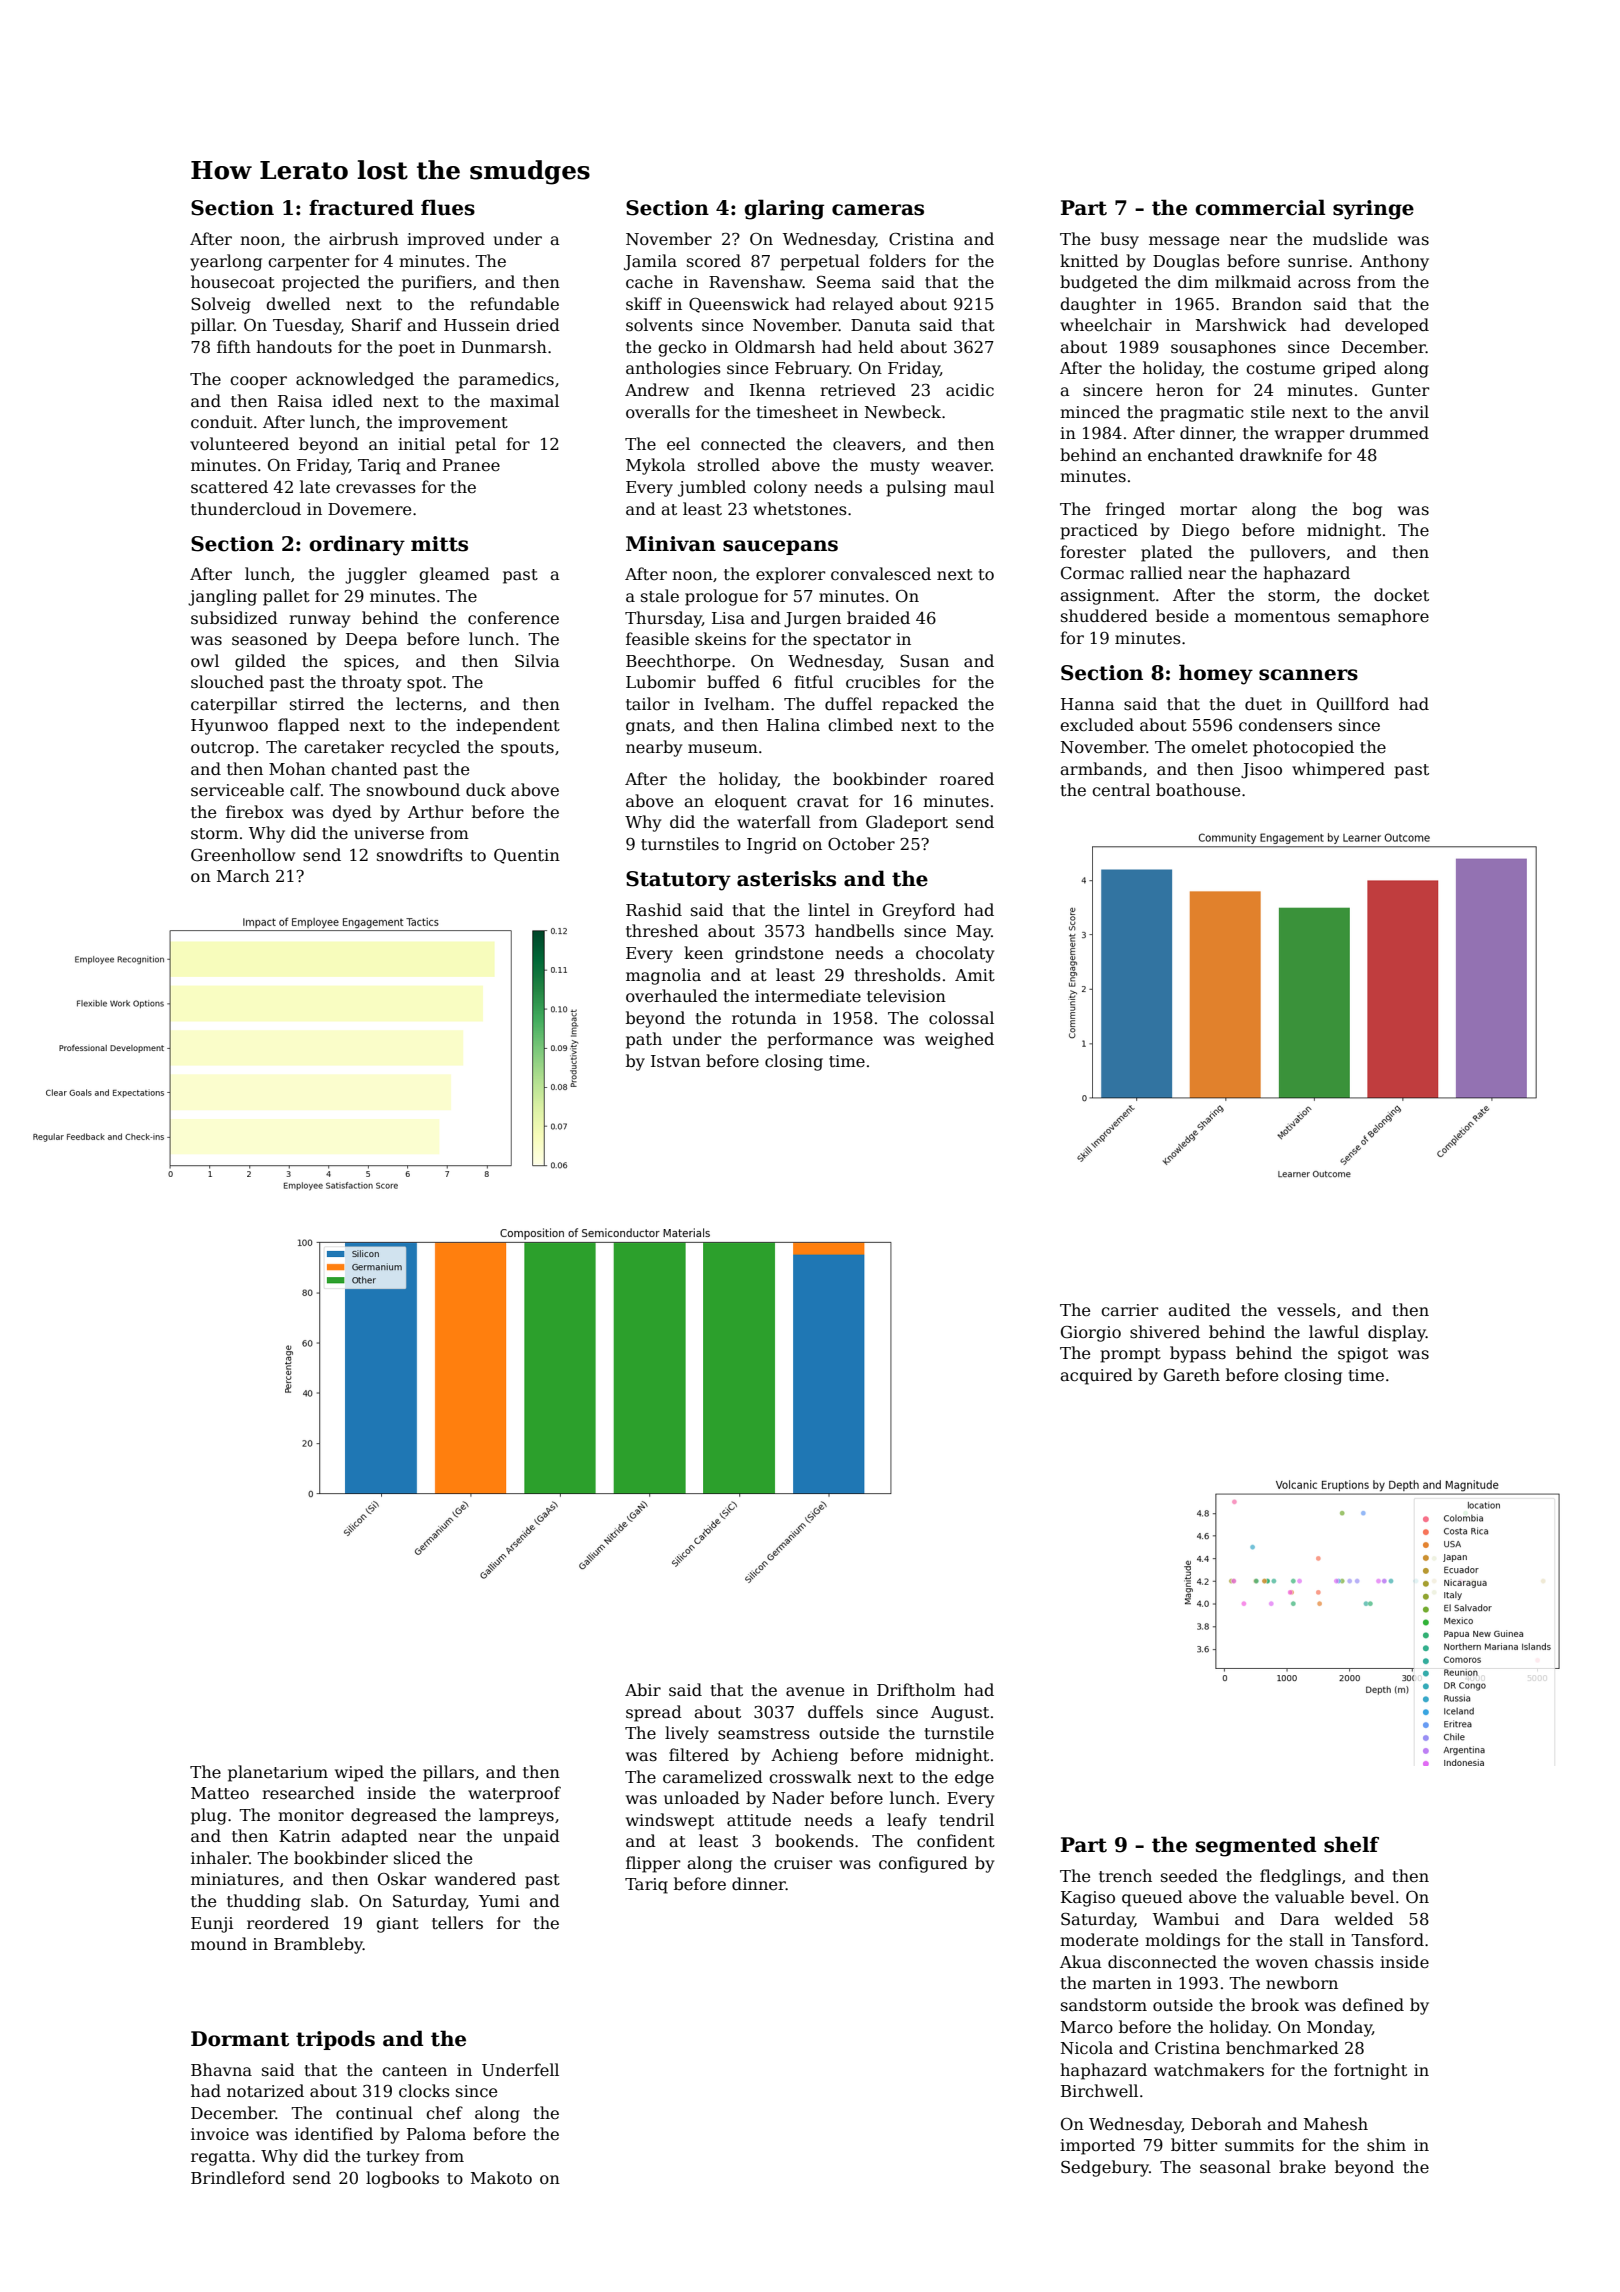 The height and width of the document is (2292, 1620). I want to click on logbooks, so click(402, 2179).
